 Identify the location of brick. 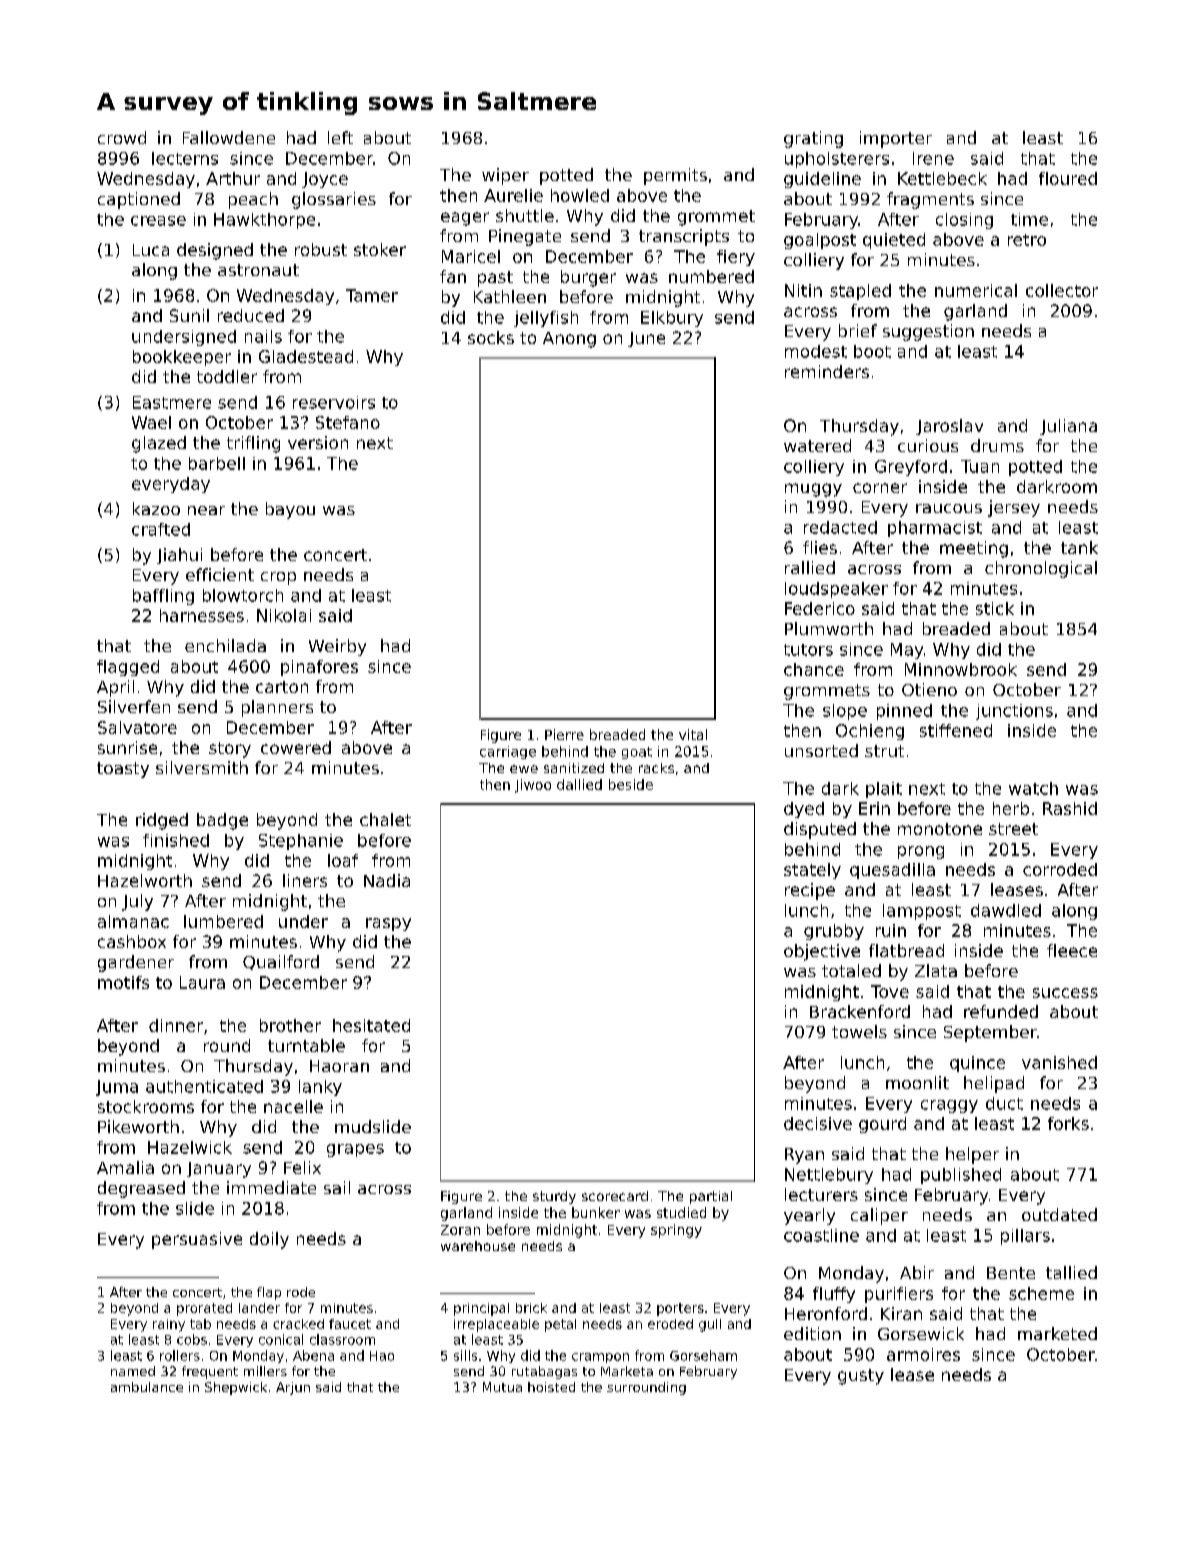
(531, 1308).
